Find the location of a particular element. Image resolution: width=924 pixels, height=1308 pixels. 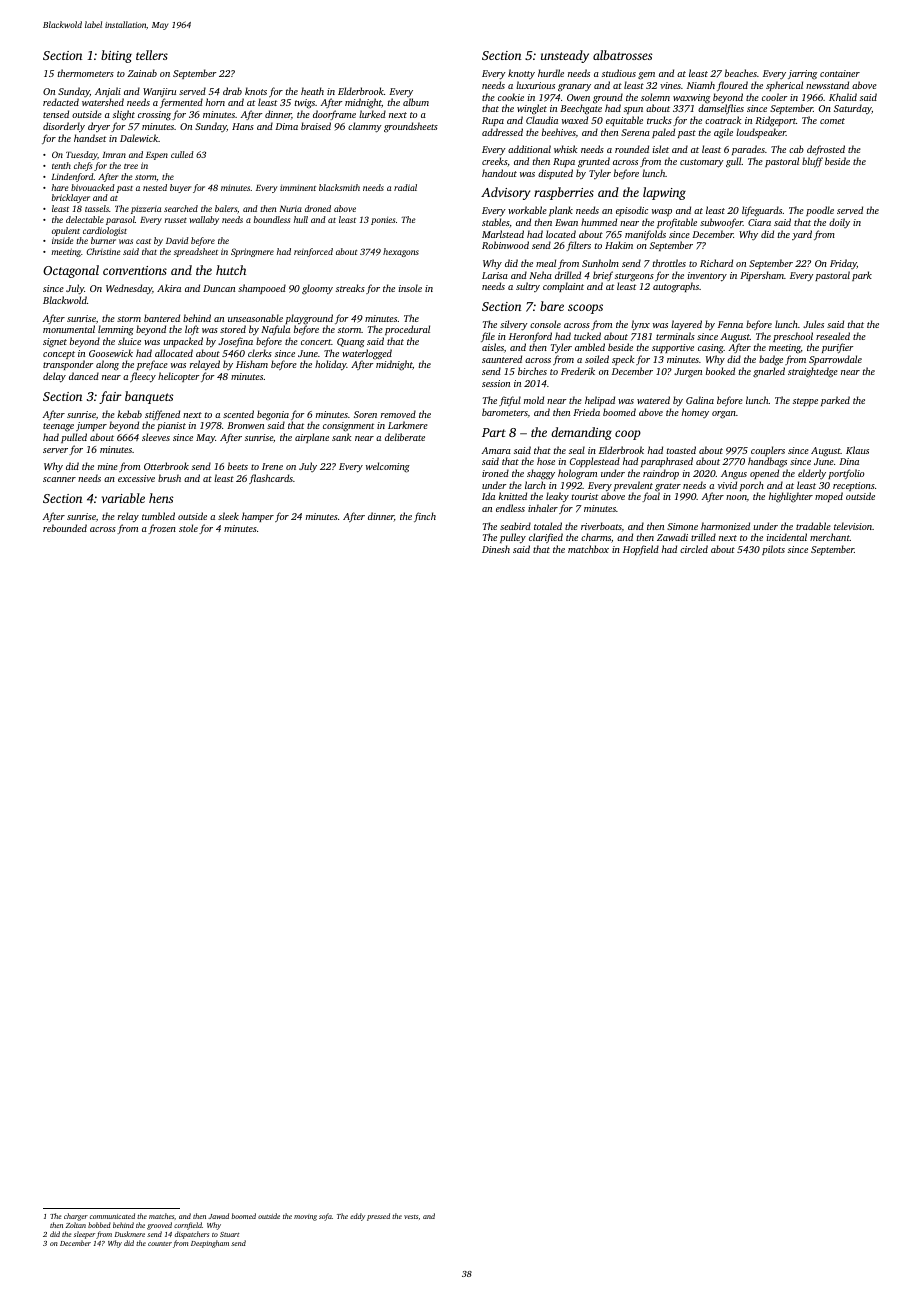

demanding is located at coordinates (581, 433).
